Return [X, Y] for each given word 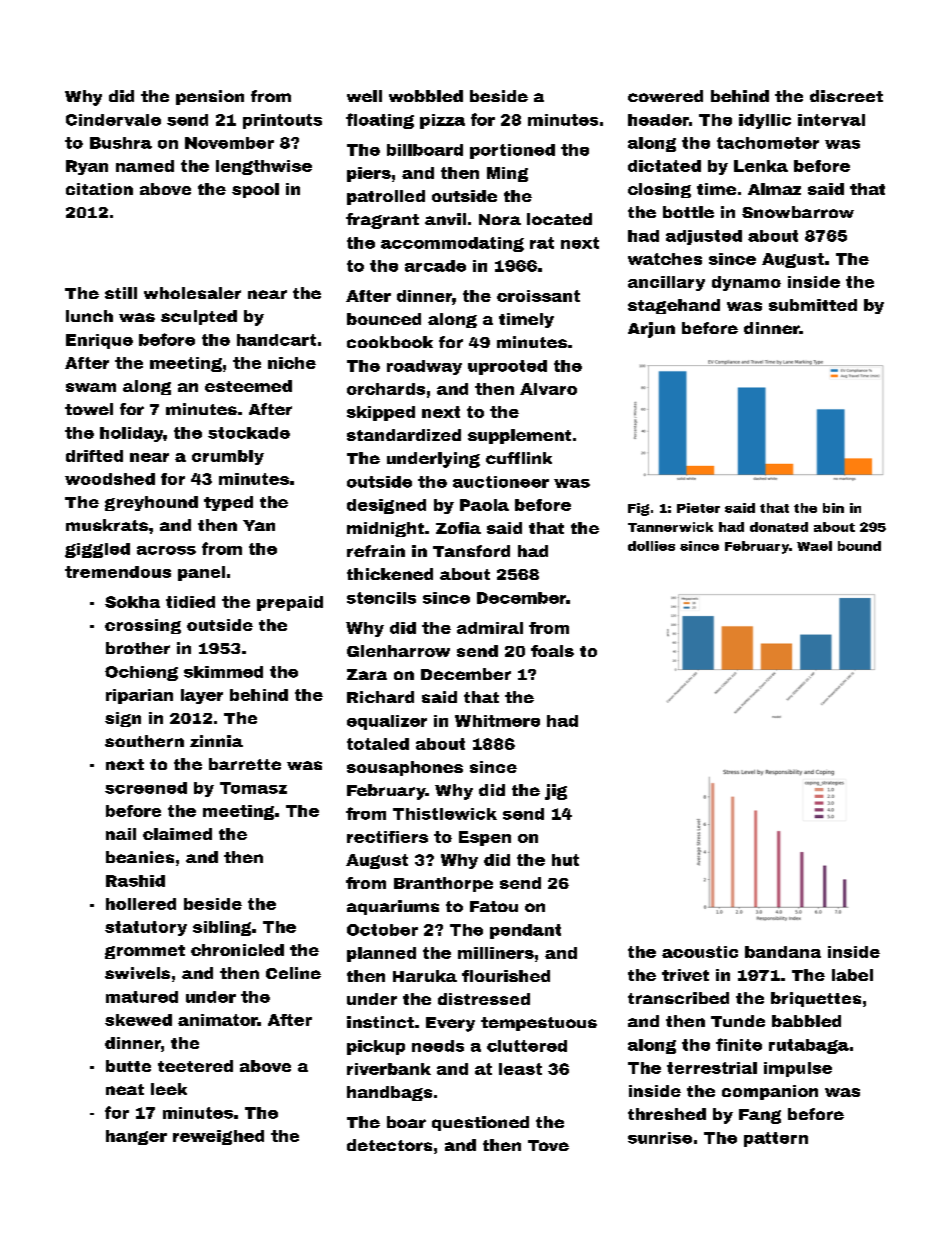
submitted [813, 305]
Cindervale [113, 120]
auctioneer [501, 482]
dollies [651, 546]
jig [556, 792]
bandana [783, 952]
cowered [665, 96]
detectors [389, 1145]
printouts [282, 121]
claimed [177, 834]
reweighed [218, 1137]
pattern [776, 1139]
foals [552, 651]
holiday [132, 434]
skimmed [223, 672]
